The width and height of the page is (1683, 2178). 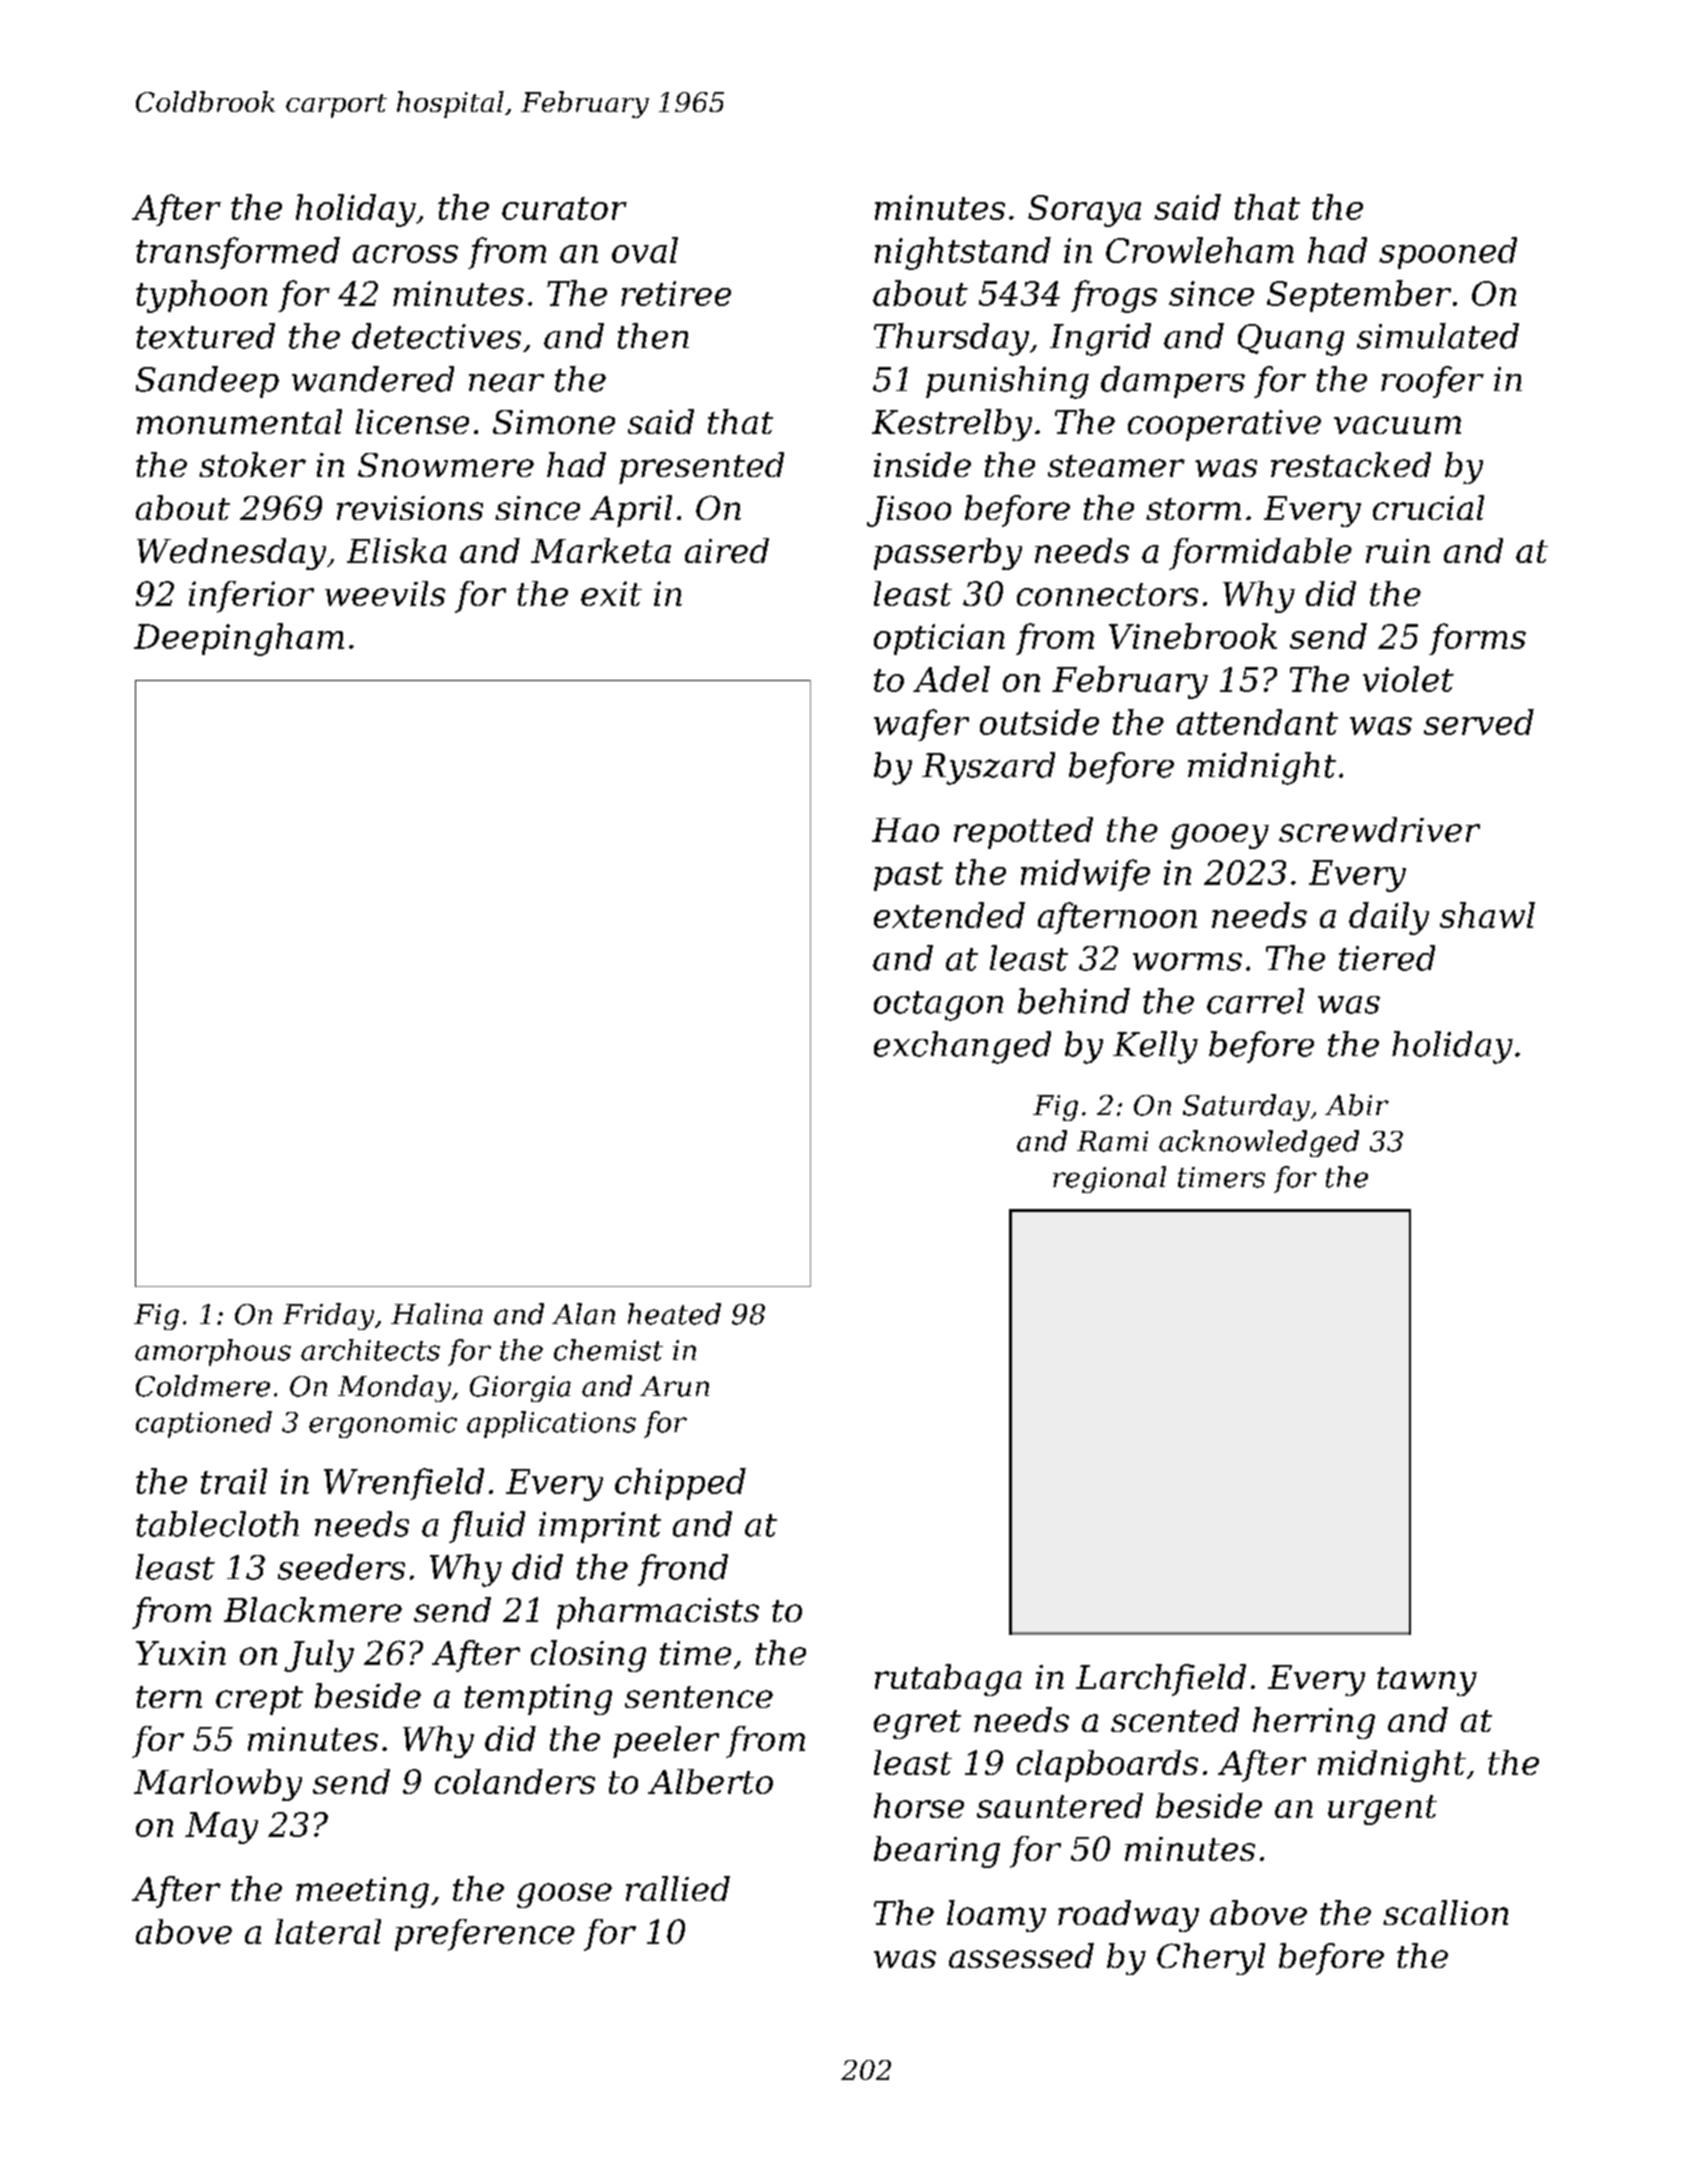 I want to click on exchanged, so click(x=962, y=1047).
